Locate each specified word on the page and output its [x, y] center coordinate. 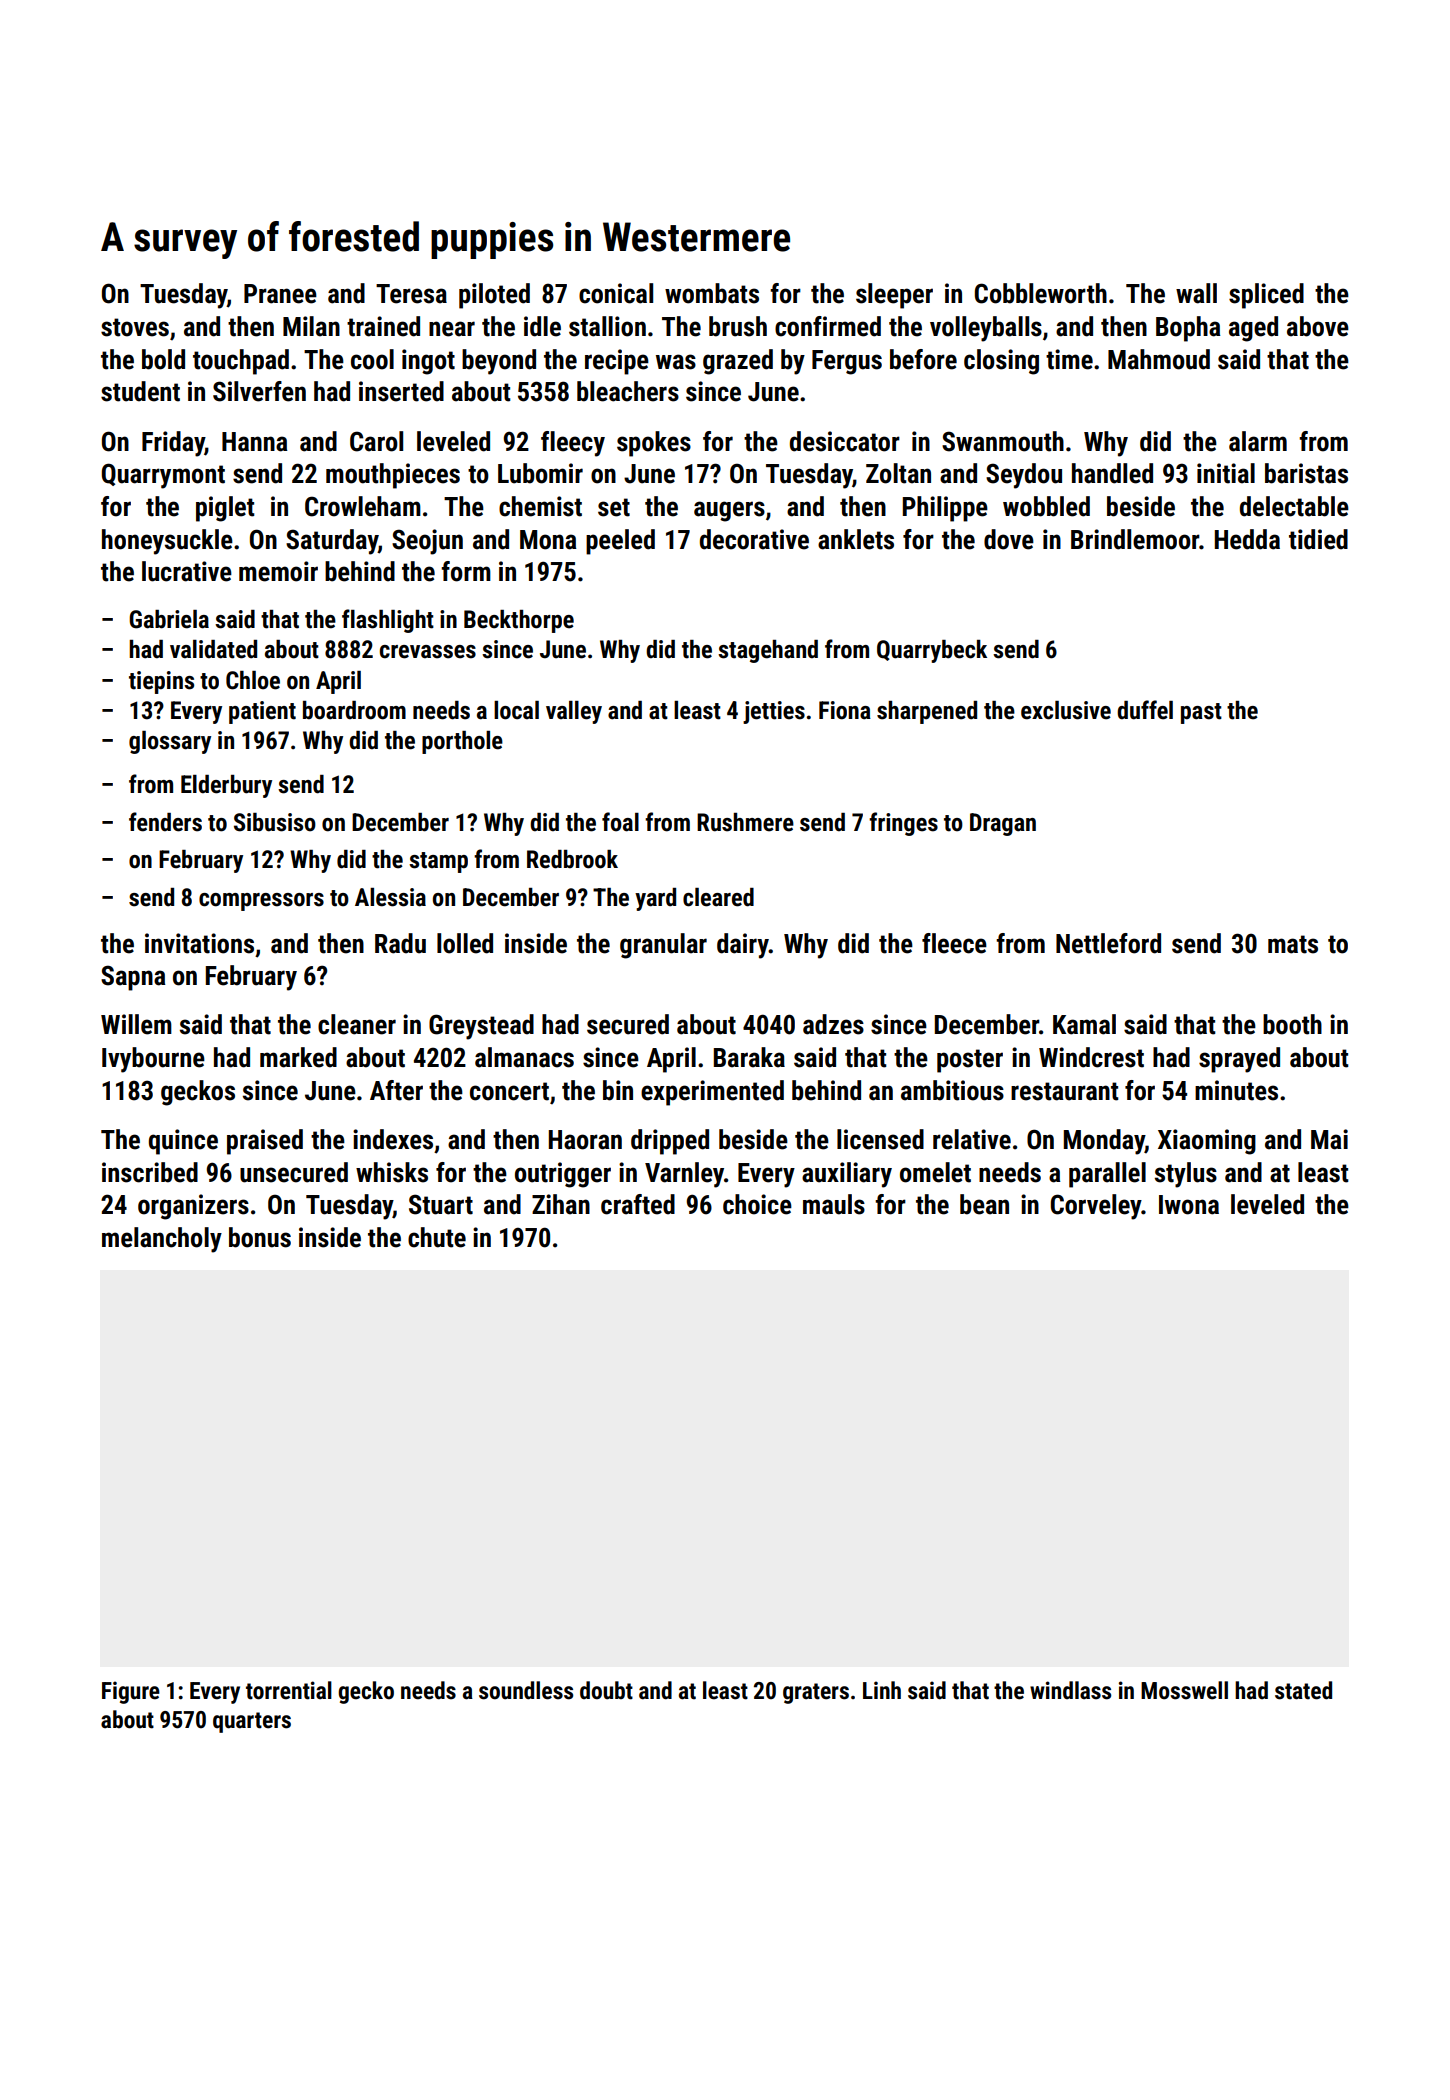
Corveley [1096, 1207]
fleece [954, 943]
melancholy [162, 1240]
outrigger [563, 1175]
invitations [199, 943]
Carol [376, 441]
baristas [1306, 473]
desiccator [845, 441]
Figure [131, 1692]
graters [816, 1693]
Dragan [1003, 824]
